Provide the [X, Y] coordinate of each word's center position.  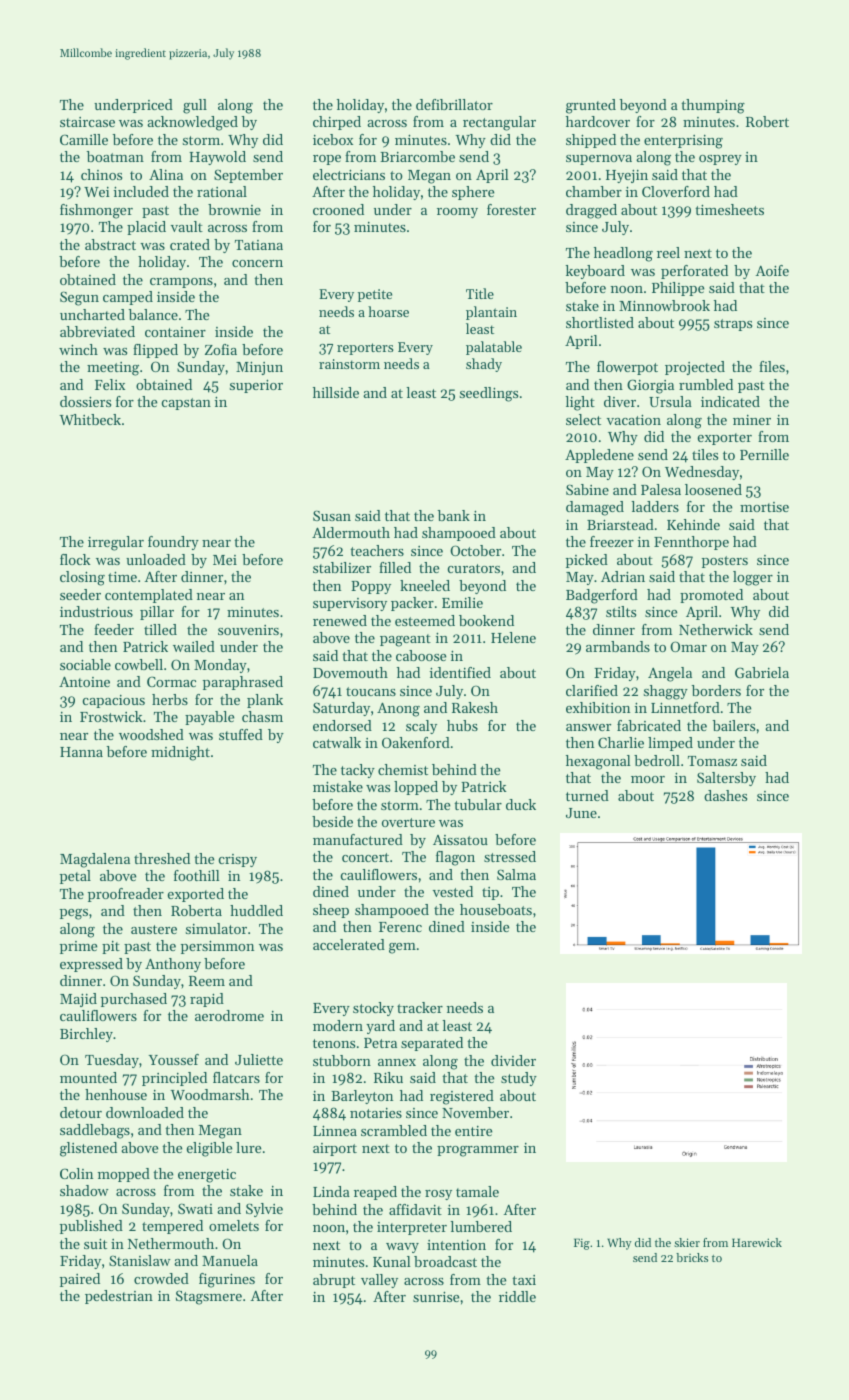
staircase [87, 122]
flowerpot [627, 368]
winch [78, 349]
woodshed [151, 734]
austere [154, 929]
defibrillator [454, 104]
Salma [516, 874]
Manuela [230, 1260]
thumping [713, 106]
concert [365, 857]
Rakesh [475, 707]
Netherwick [716, 629]
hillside [336, 392]
